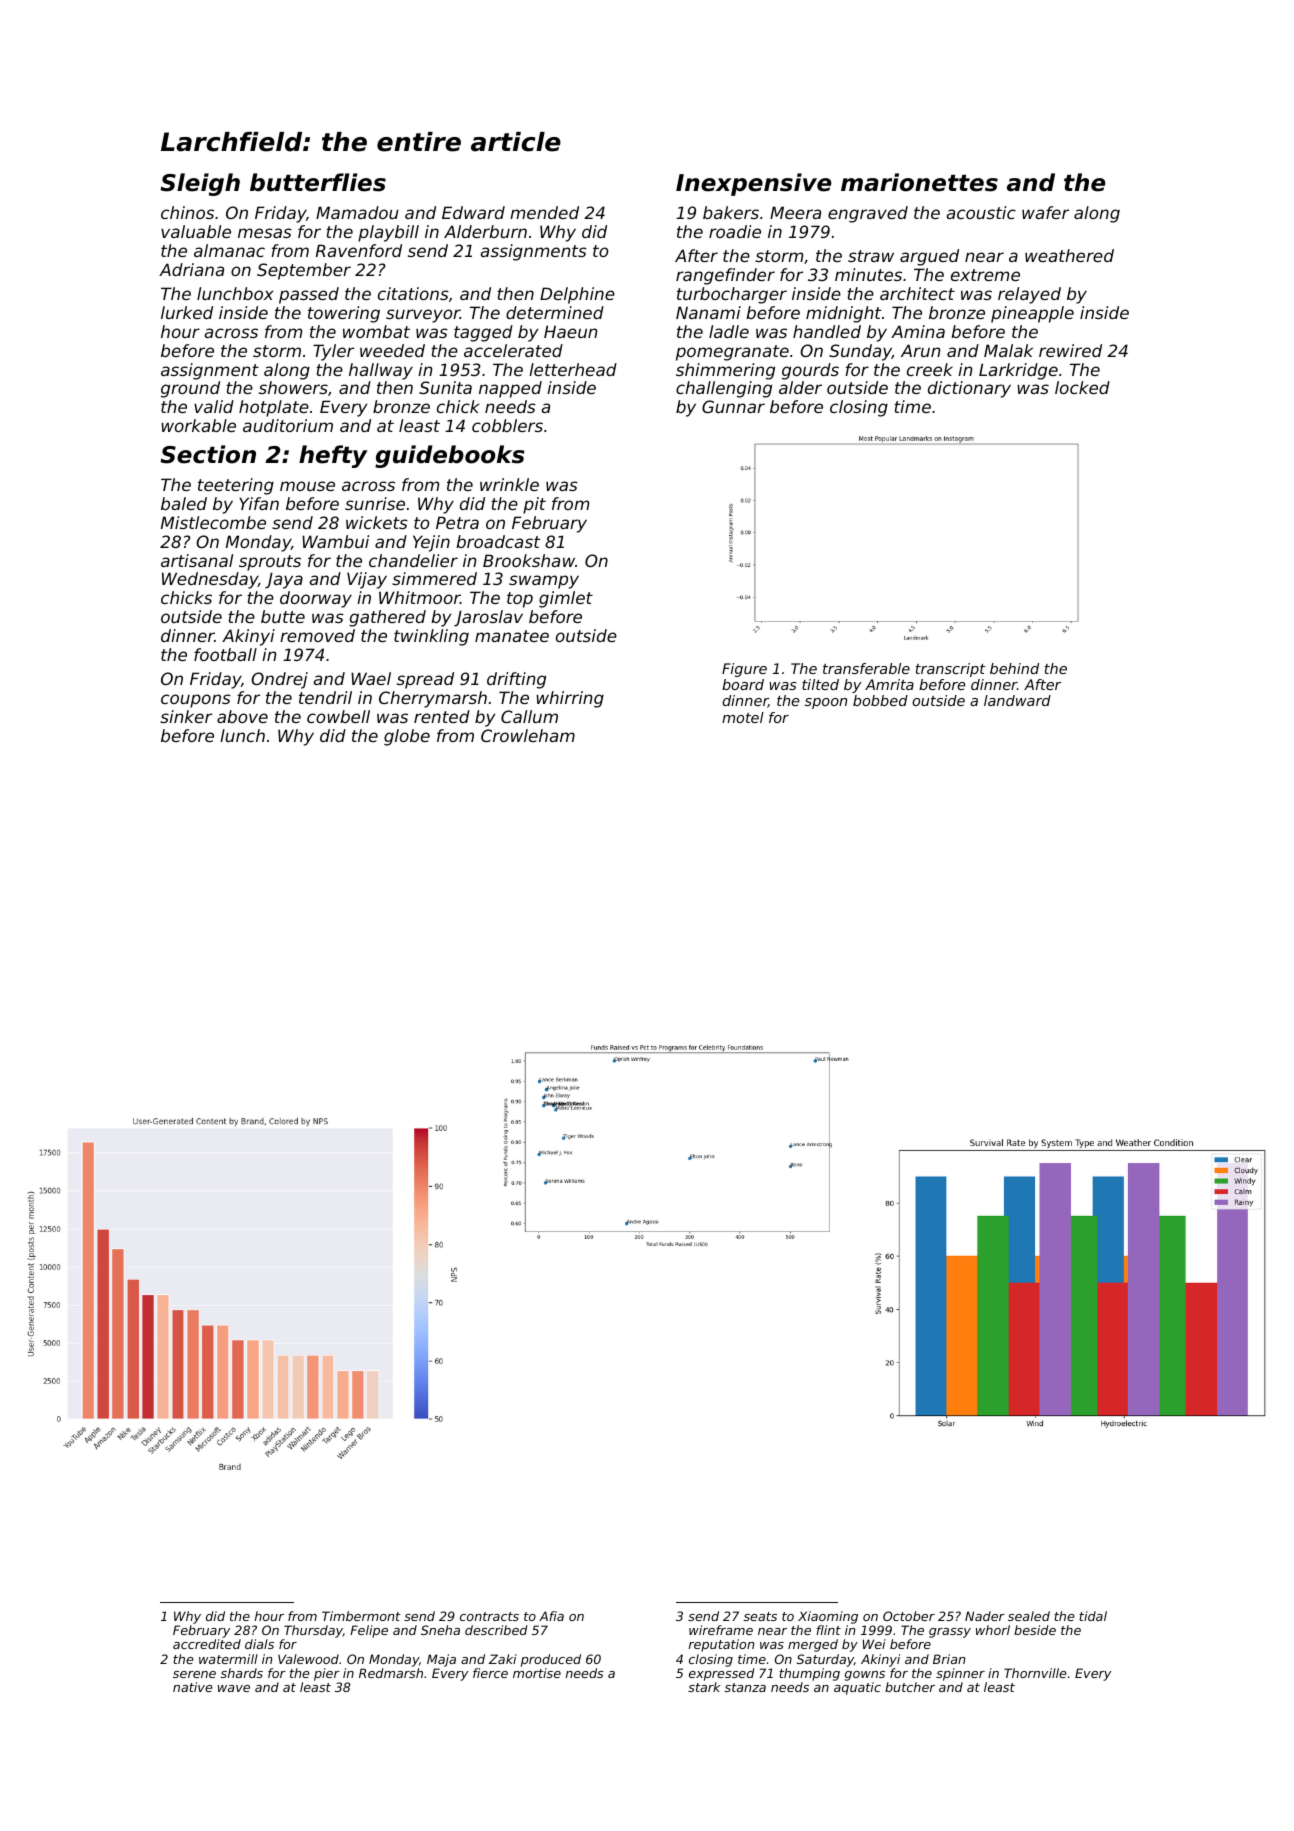 This screenshot has height=1831, width=1294. Describe the element at coordinates (753, 184) in the screenshot. I see `Inexpensive` at that location.
